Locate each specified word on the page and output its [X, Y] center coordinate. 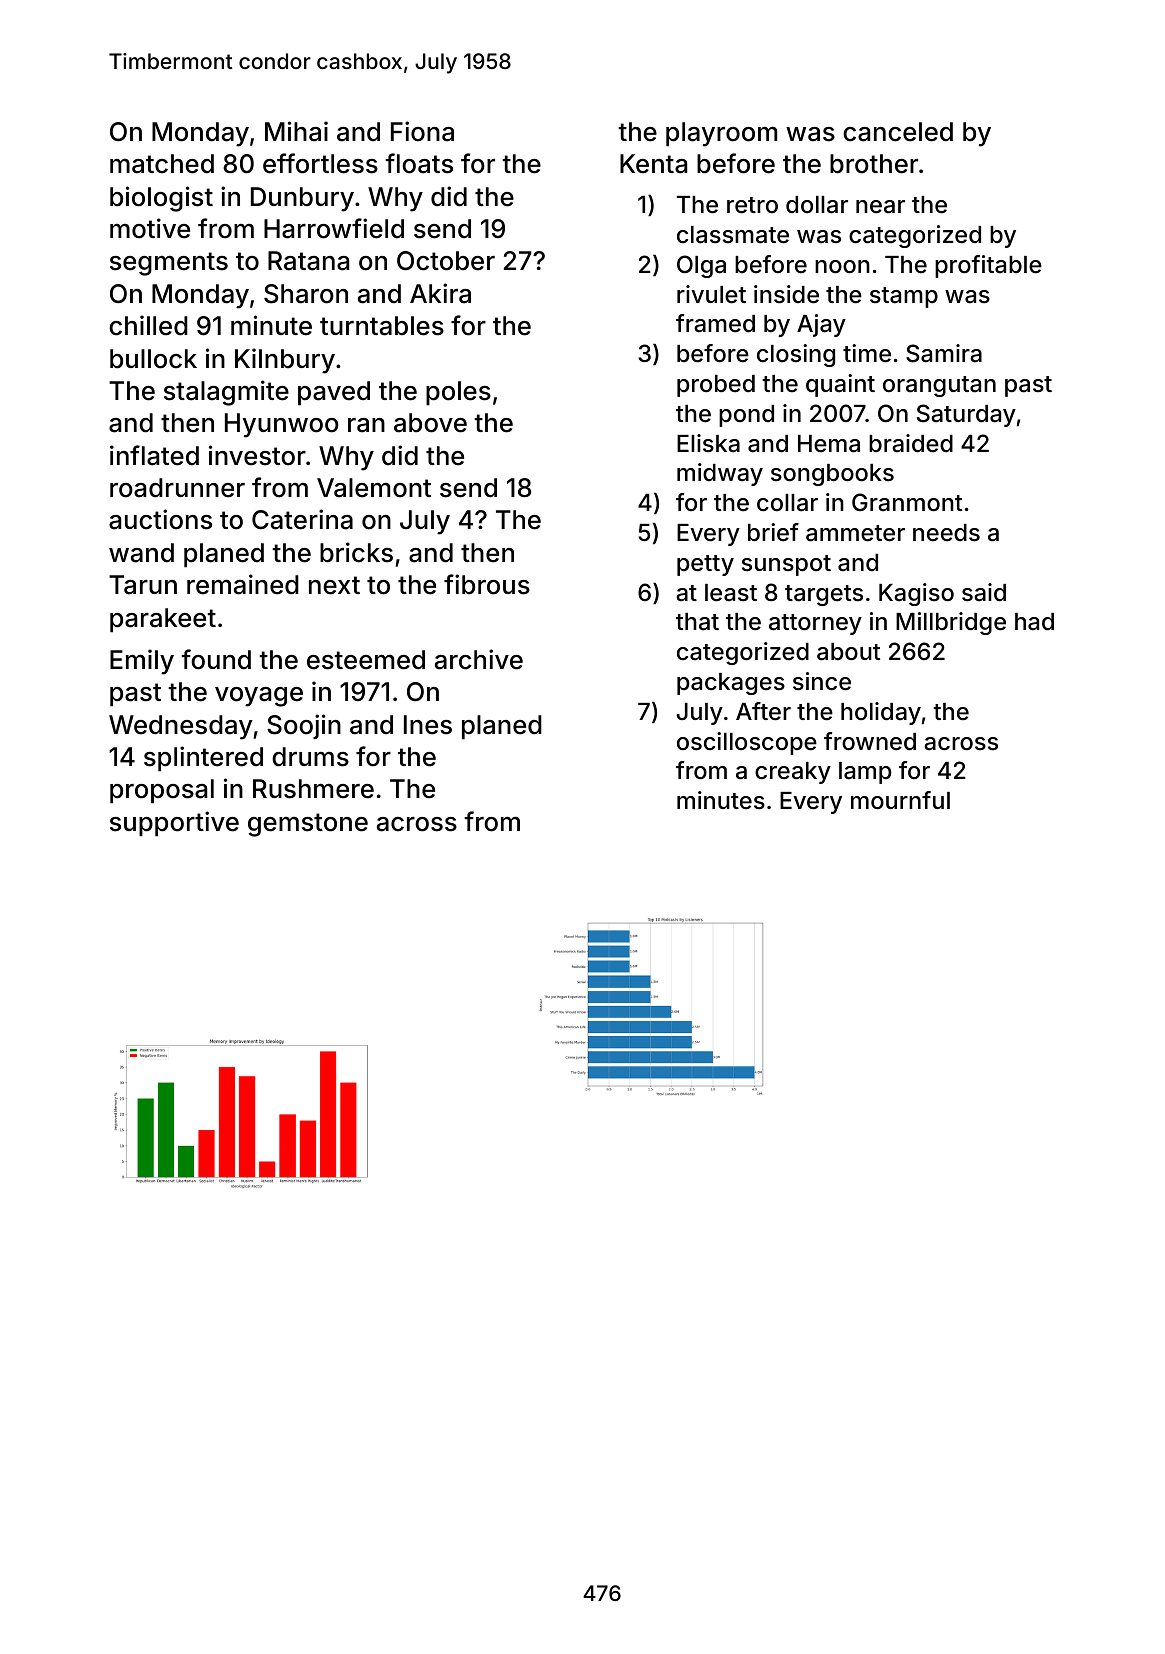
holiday [881, 713]
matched [162, 164]
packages [731, 684]
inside [786, 294]
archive [479, 659]
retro [752, 205]
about [848, 652]
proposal [162, 791]
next [334, 585]
